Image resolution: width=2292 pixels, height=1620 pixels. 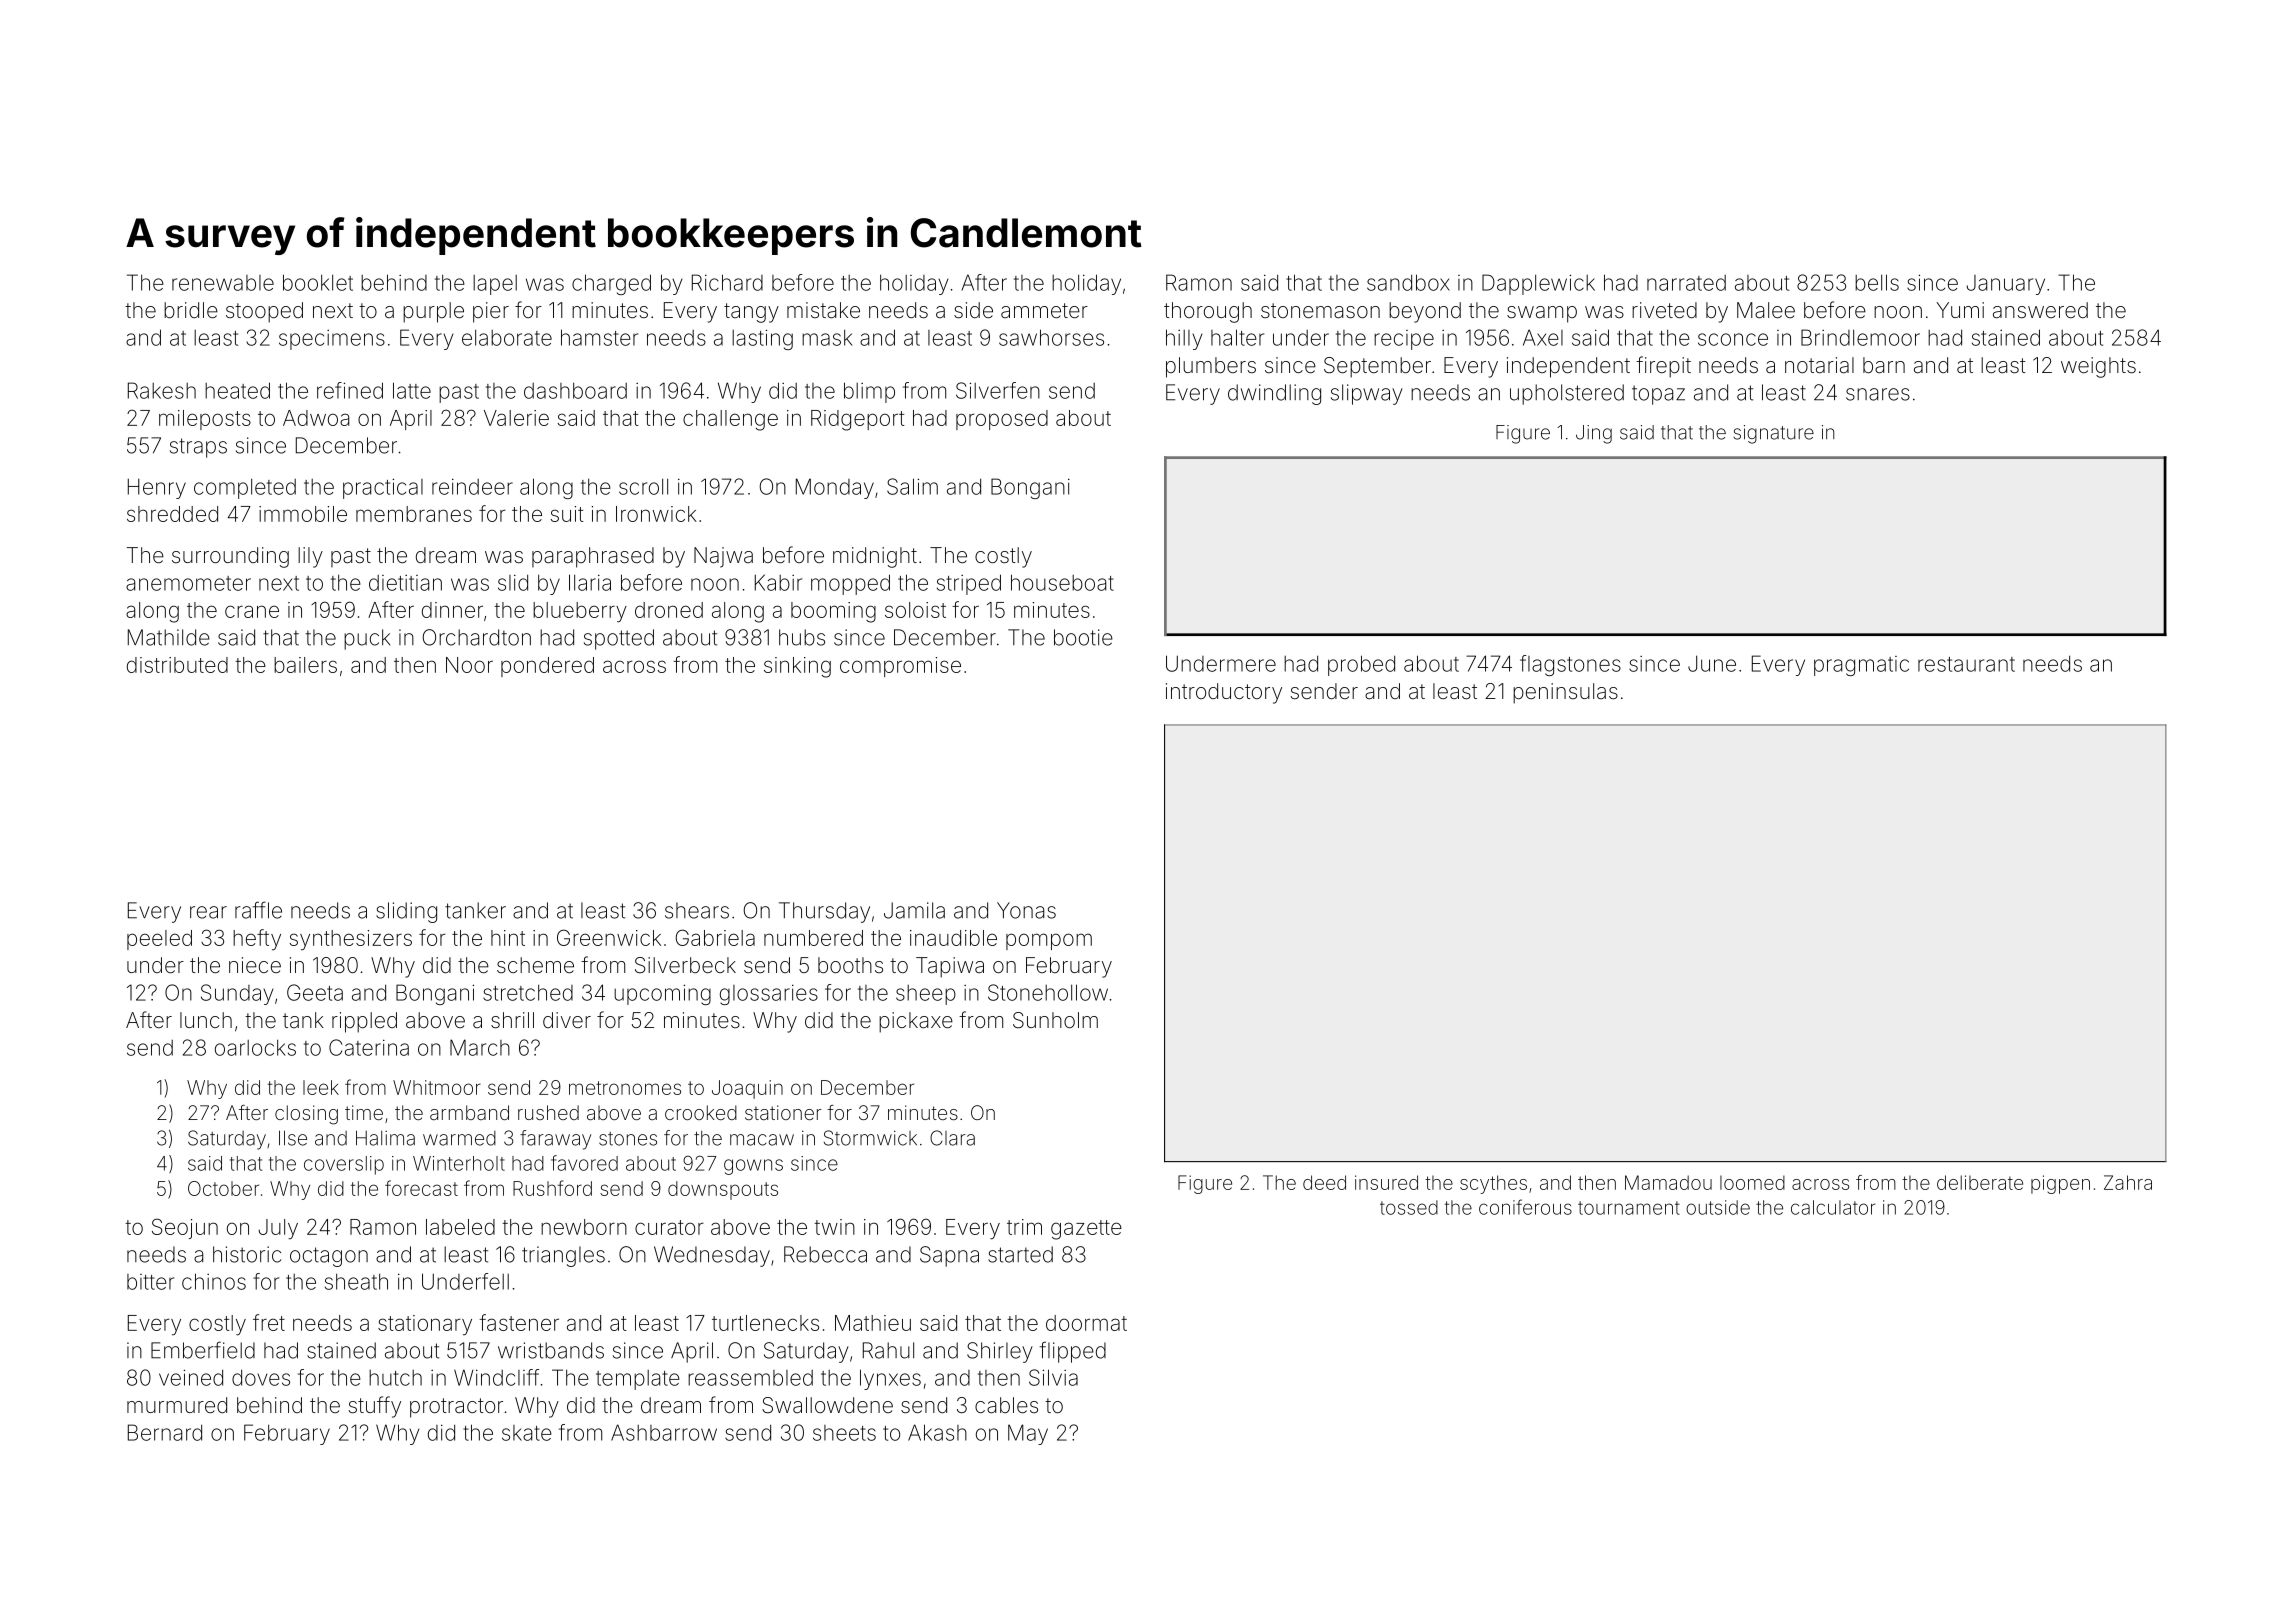 What do you see at coordinates (261, 1377) in the page?
I see `doves` at bounding box center [261, 1377].
